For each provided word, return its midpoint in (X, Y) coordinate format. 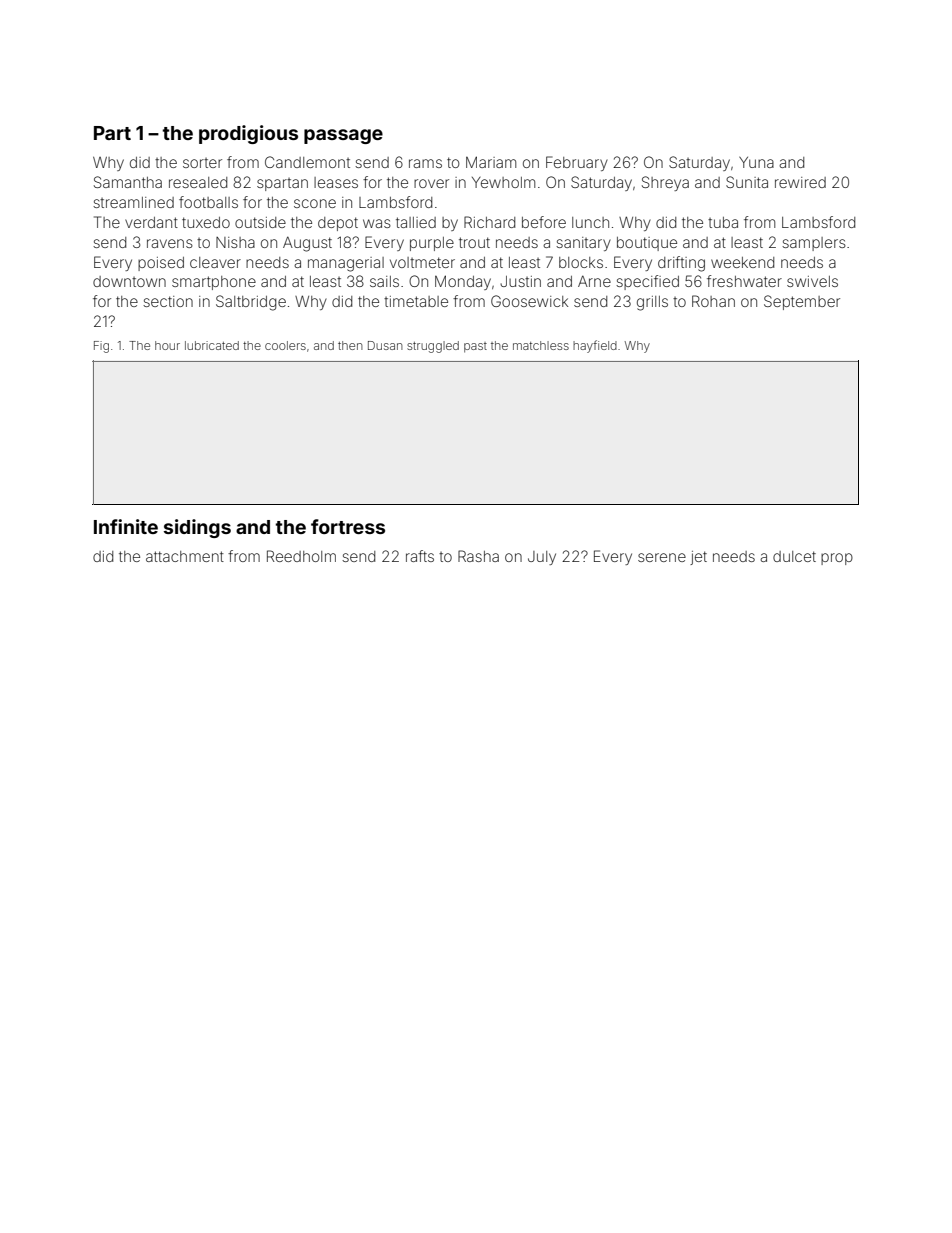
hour (167, 345)
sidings (197, 528)
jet (698, 558)
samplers (814, 244)
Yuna (756, 162)
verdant (151, 222)
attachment (185, 556)
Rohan (713, 301)
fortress (348, 526)
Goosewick (529, 301)
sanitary (583, 244)
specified (647, 282)
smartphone (214, 283)
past (475, 347)
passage (343, 136)
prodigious (248, 134)
